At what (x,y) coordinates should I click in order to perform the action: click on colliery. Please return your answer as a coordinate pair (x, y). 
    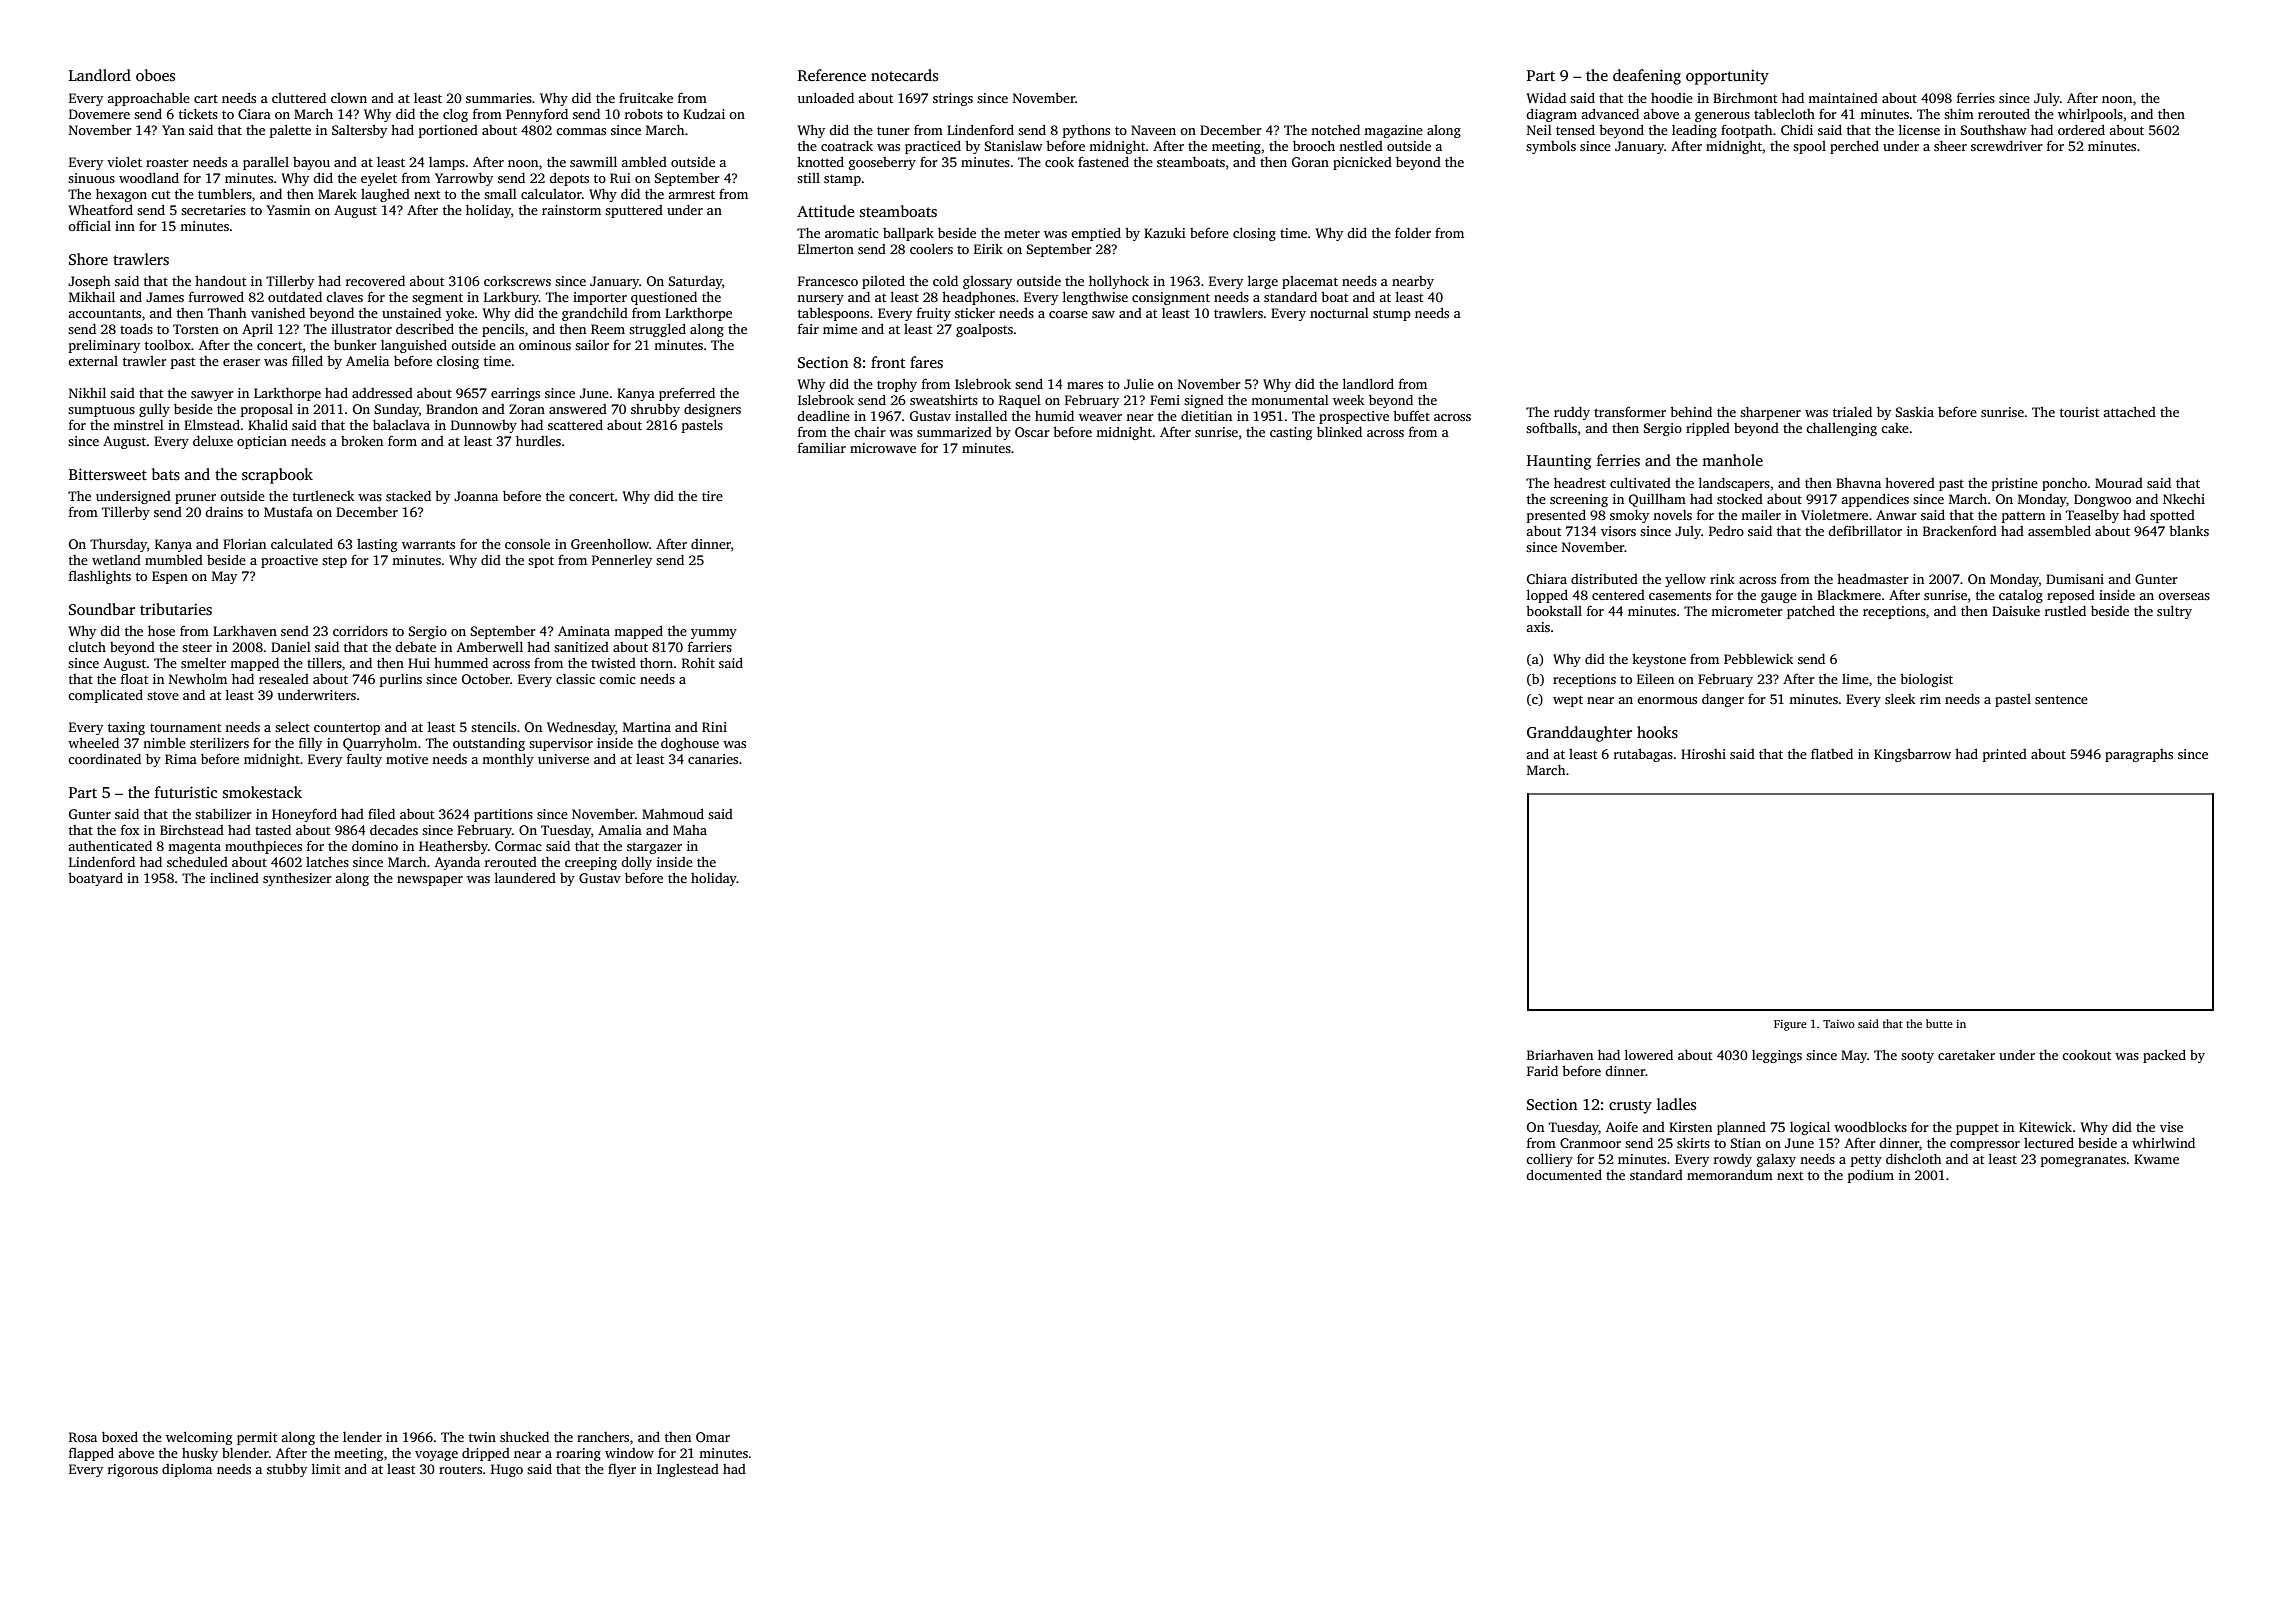
    Looking at the image, I should click on (1549, 1160).
